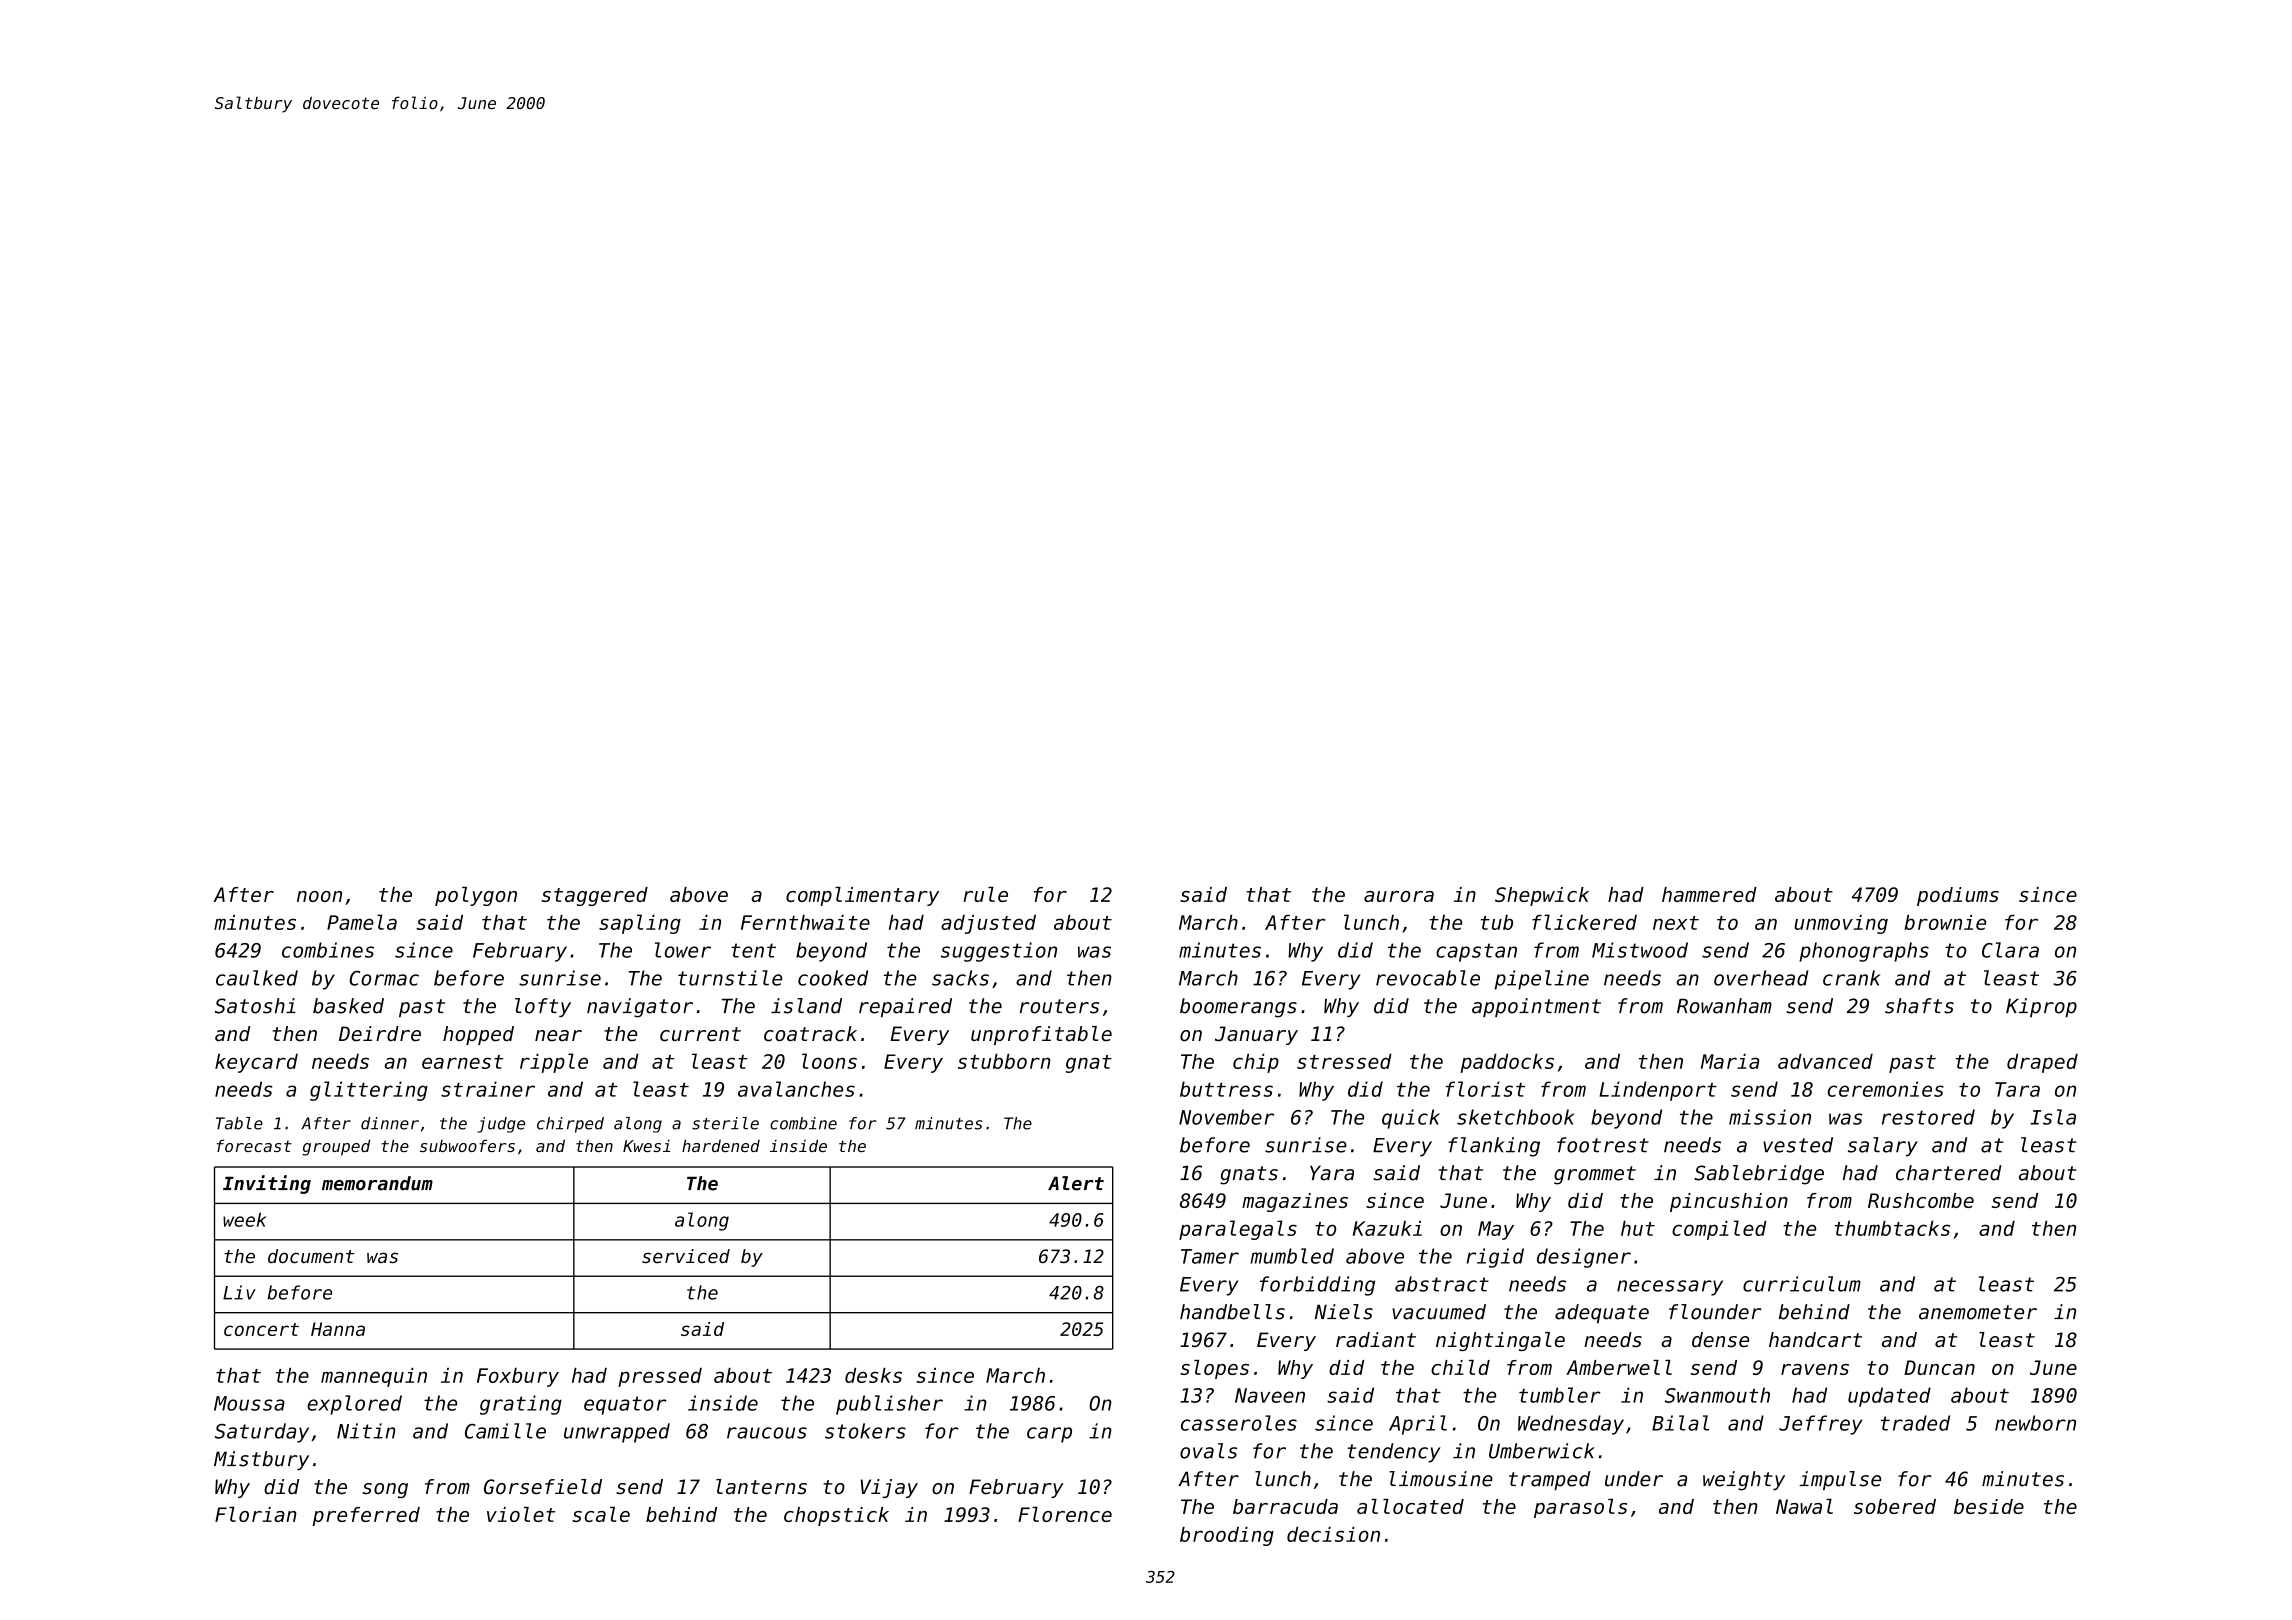 The height and width of the document is (1620, 2292). Describe the element at coordinates (1460, 1367) in the document. I see `child` at that location.
